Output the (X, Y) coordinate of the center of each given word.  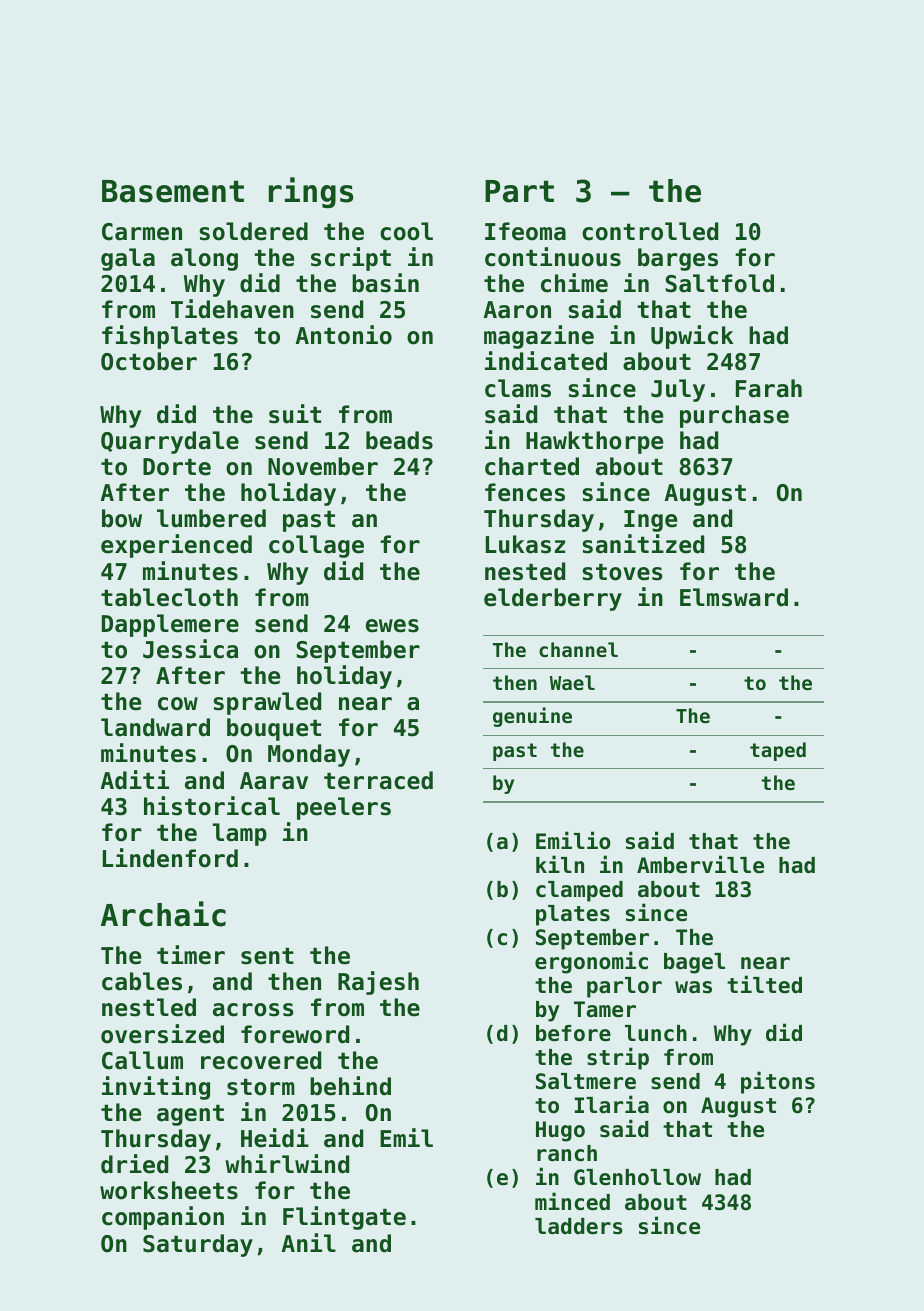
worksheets (169, 1190)
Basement (173, 191)
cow (178, 704)
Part (519, 191)
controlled (650, 231)
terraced (378, 780)
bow (122, 518)
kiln (560, 864)
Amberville (700, 864)
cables (142, 981)
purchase (734, 416)
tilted (764, 984)
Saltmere (586, 1081)
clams (518, 388)
